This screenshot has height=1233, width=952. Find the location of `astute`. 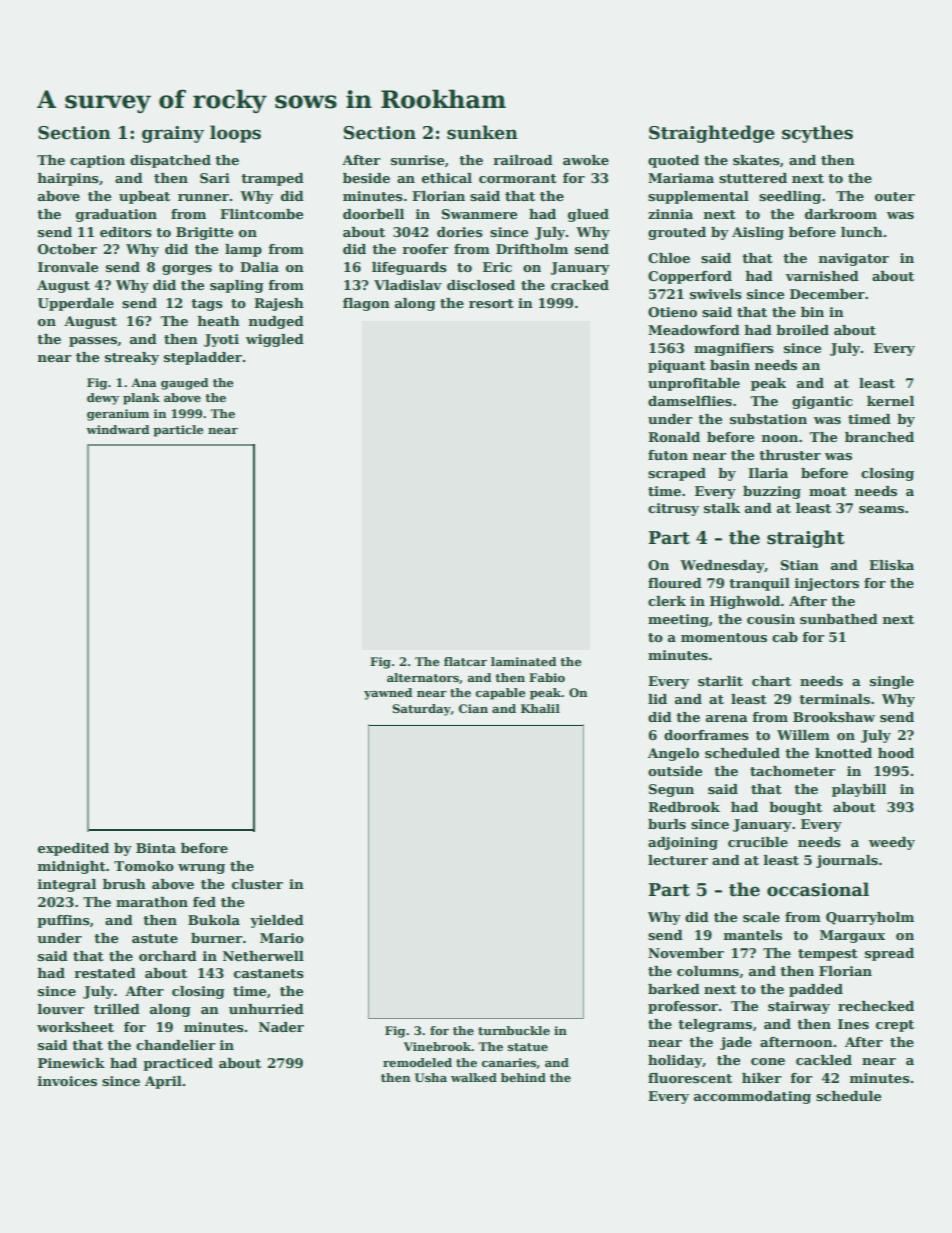

astute is located at coordinates (155, 938).
